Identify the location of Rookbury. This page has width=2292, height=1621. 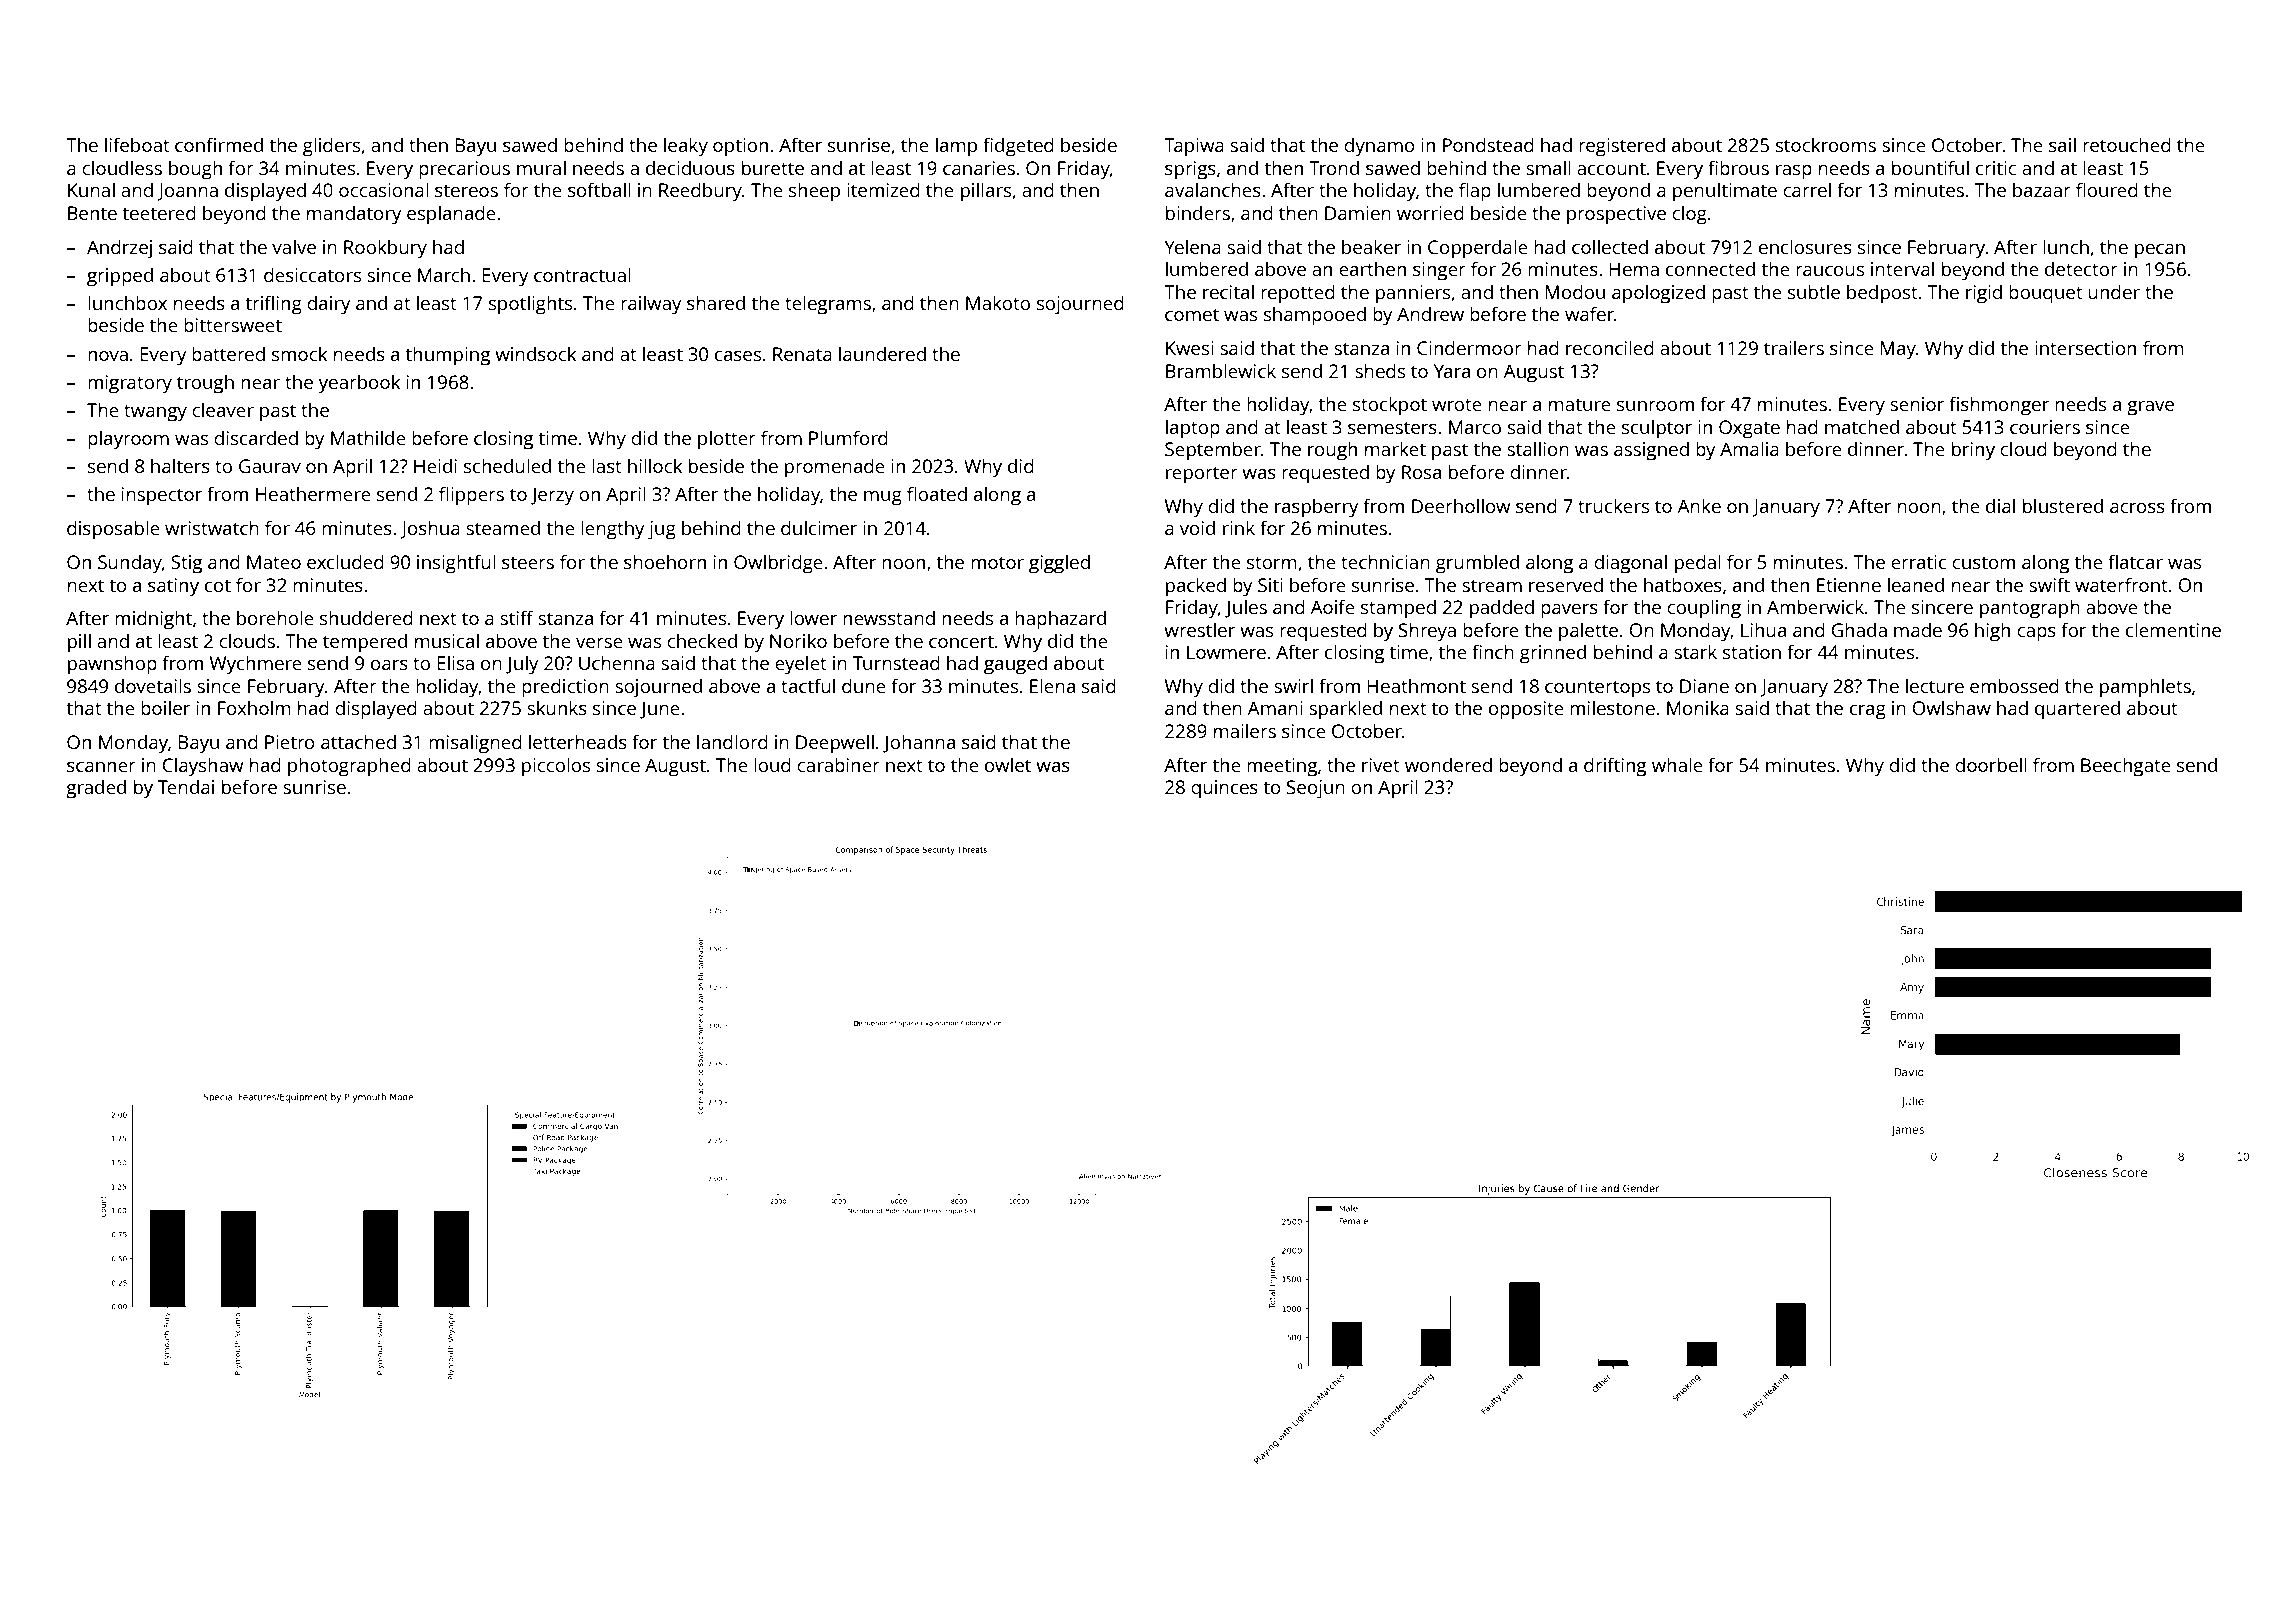
(385, 249).
